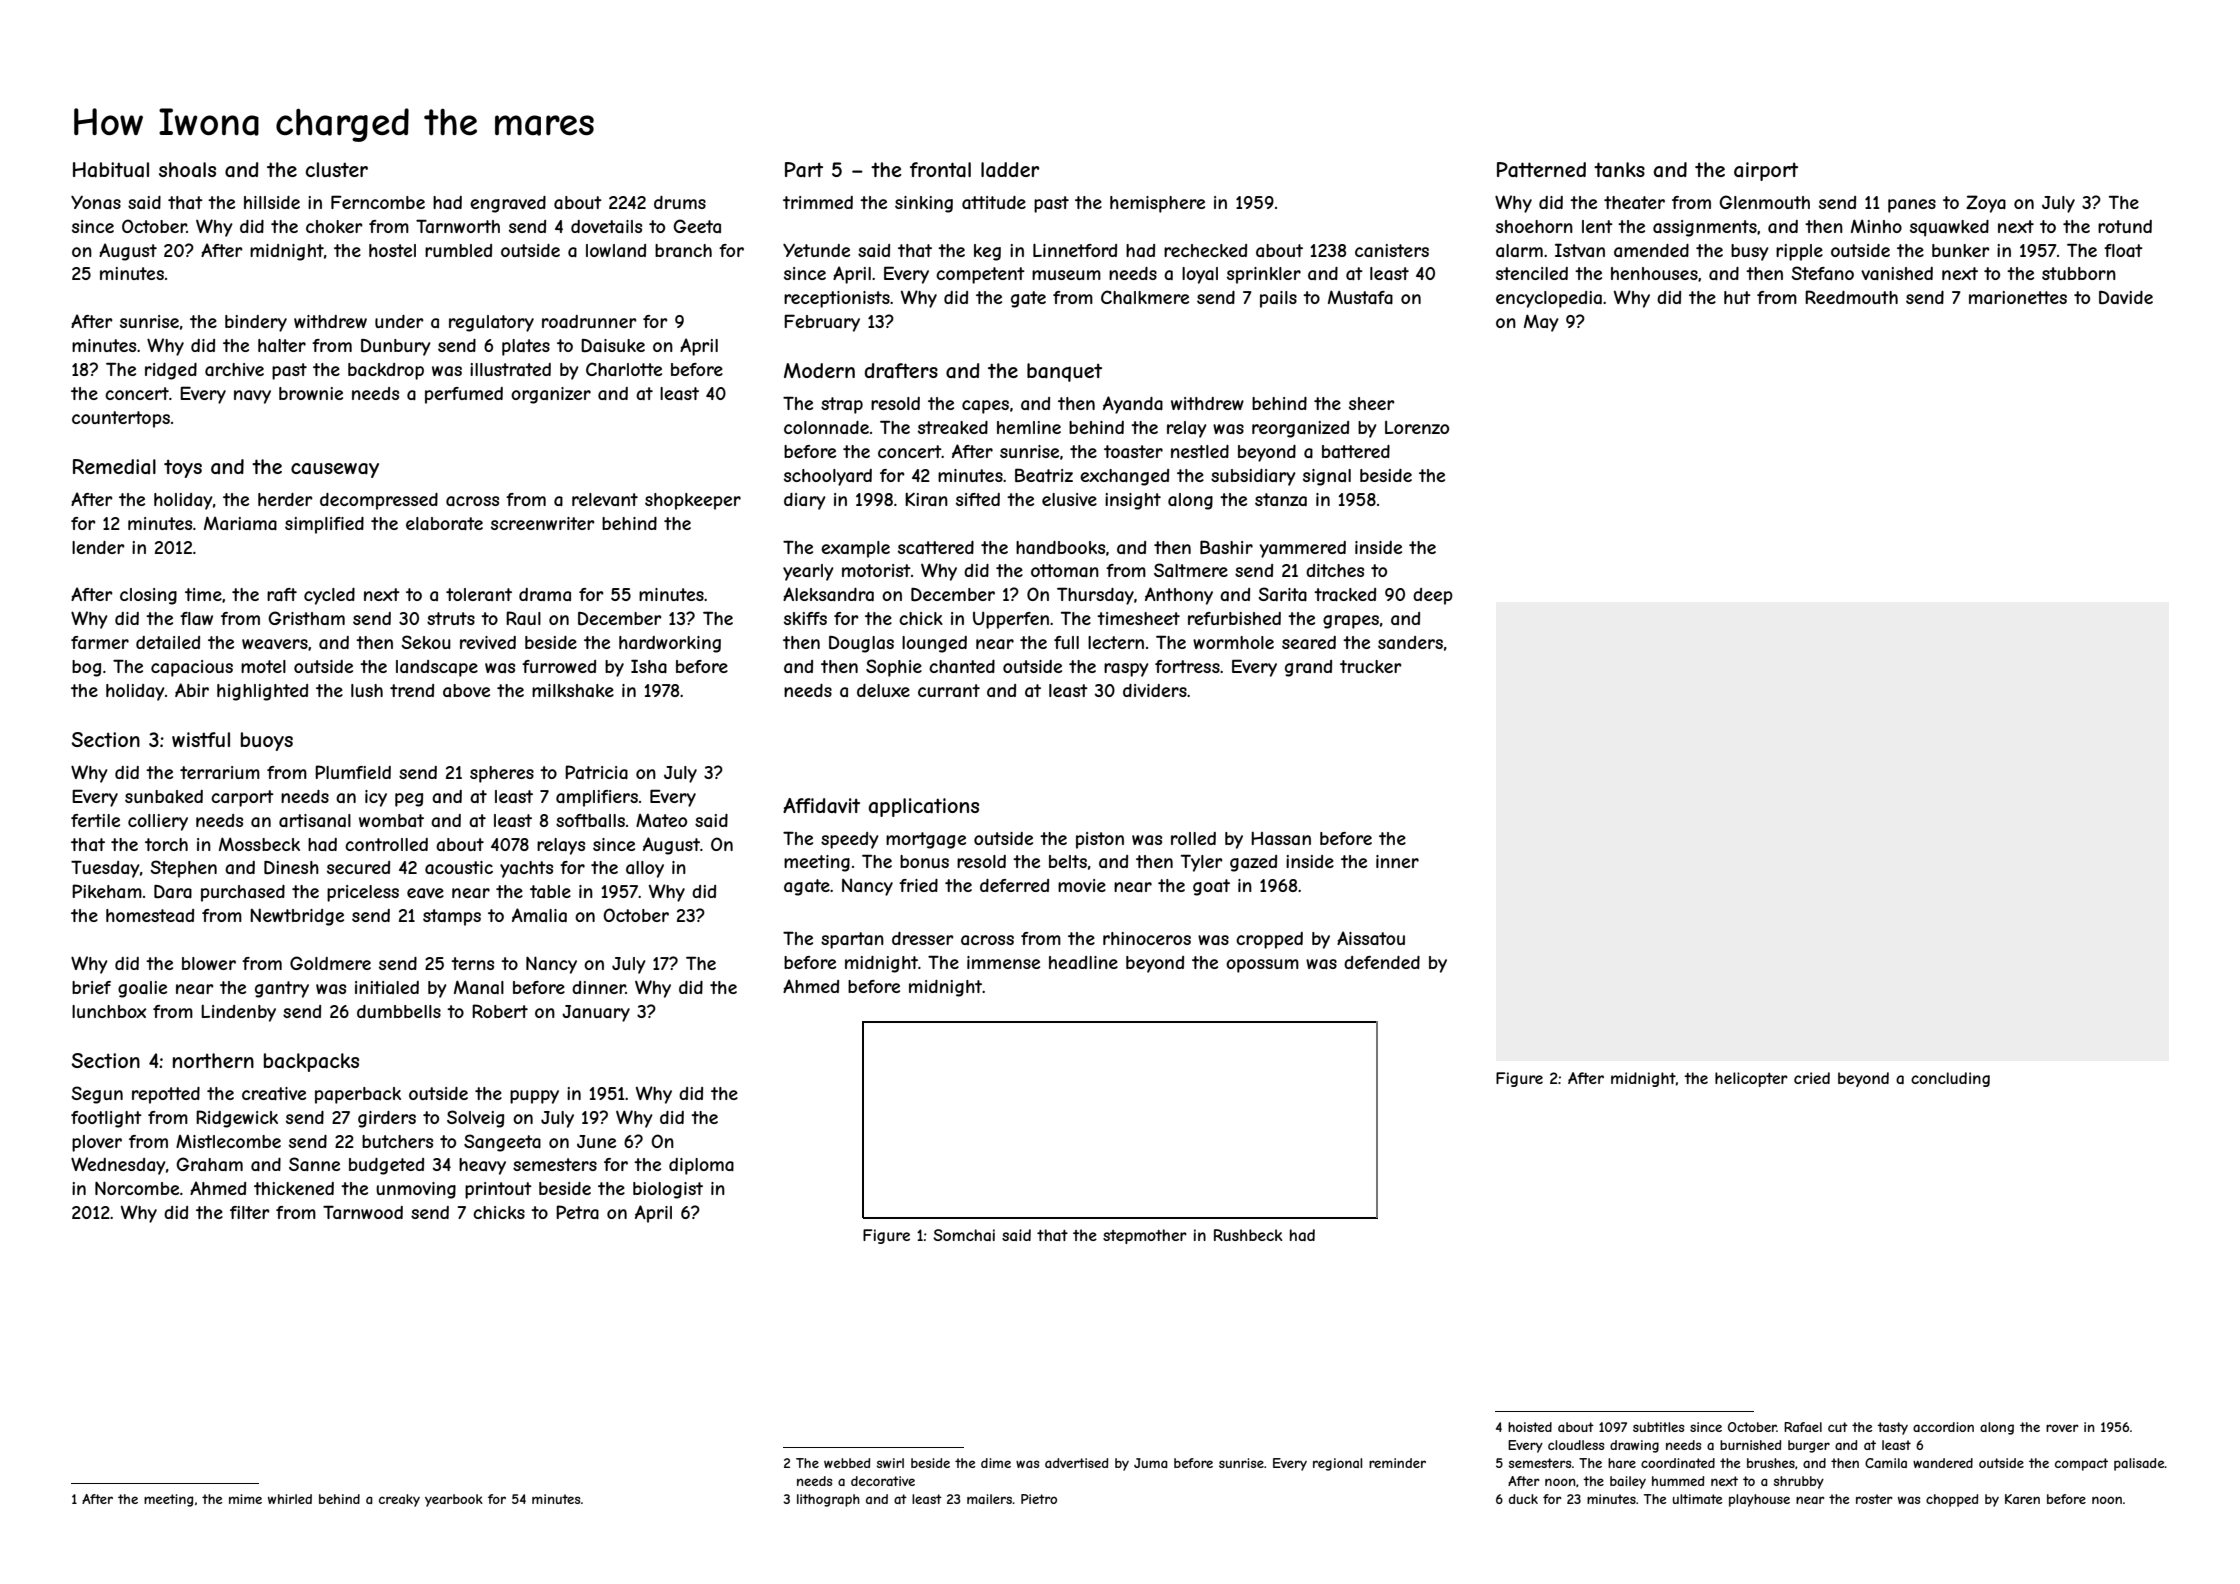 The height and width of the screenshot is (1584, 2240). Describe the element at coordinates (1812, 1078) in the screenshot. I see `cried` at that location.
